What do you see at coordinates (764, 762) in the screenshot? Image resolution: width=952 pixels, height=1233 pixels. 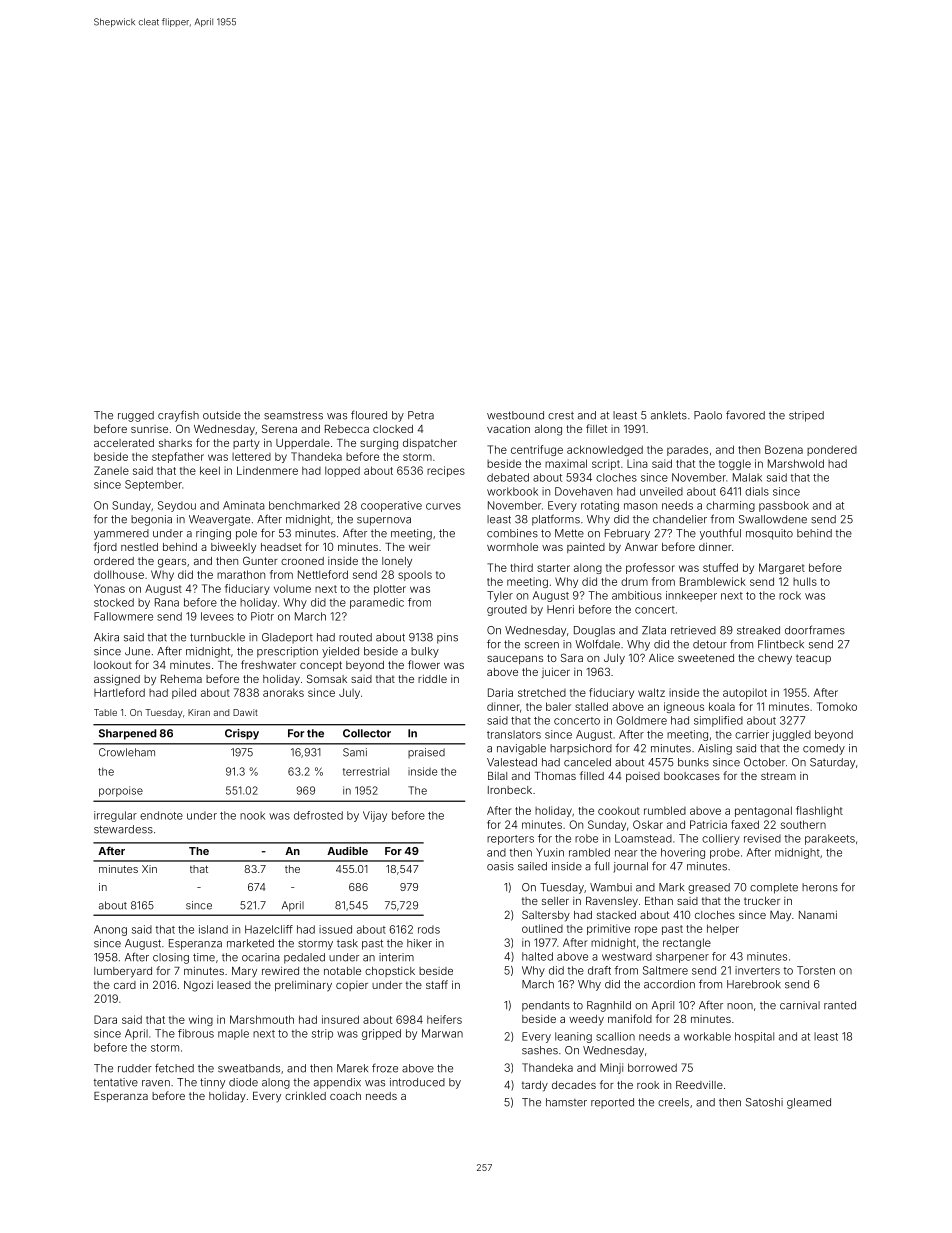 I see `October` at bounding box center [764, 762].
